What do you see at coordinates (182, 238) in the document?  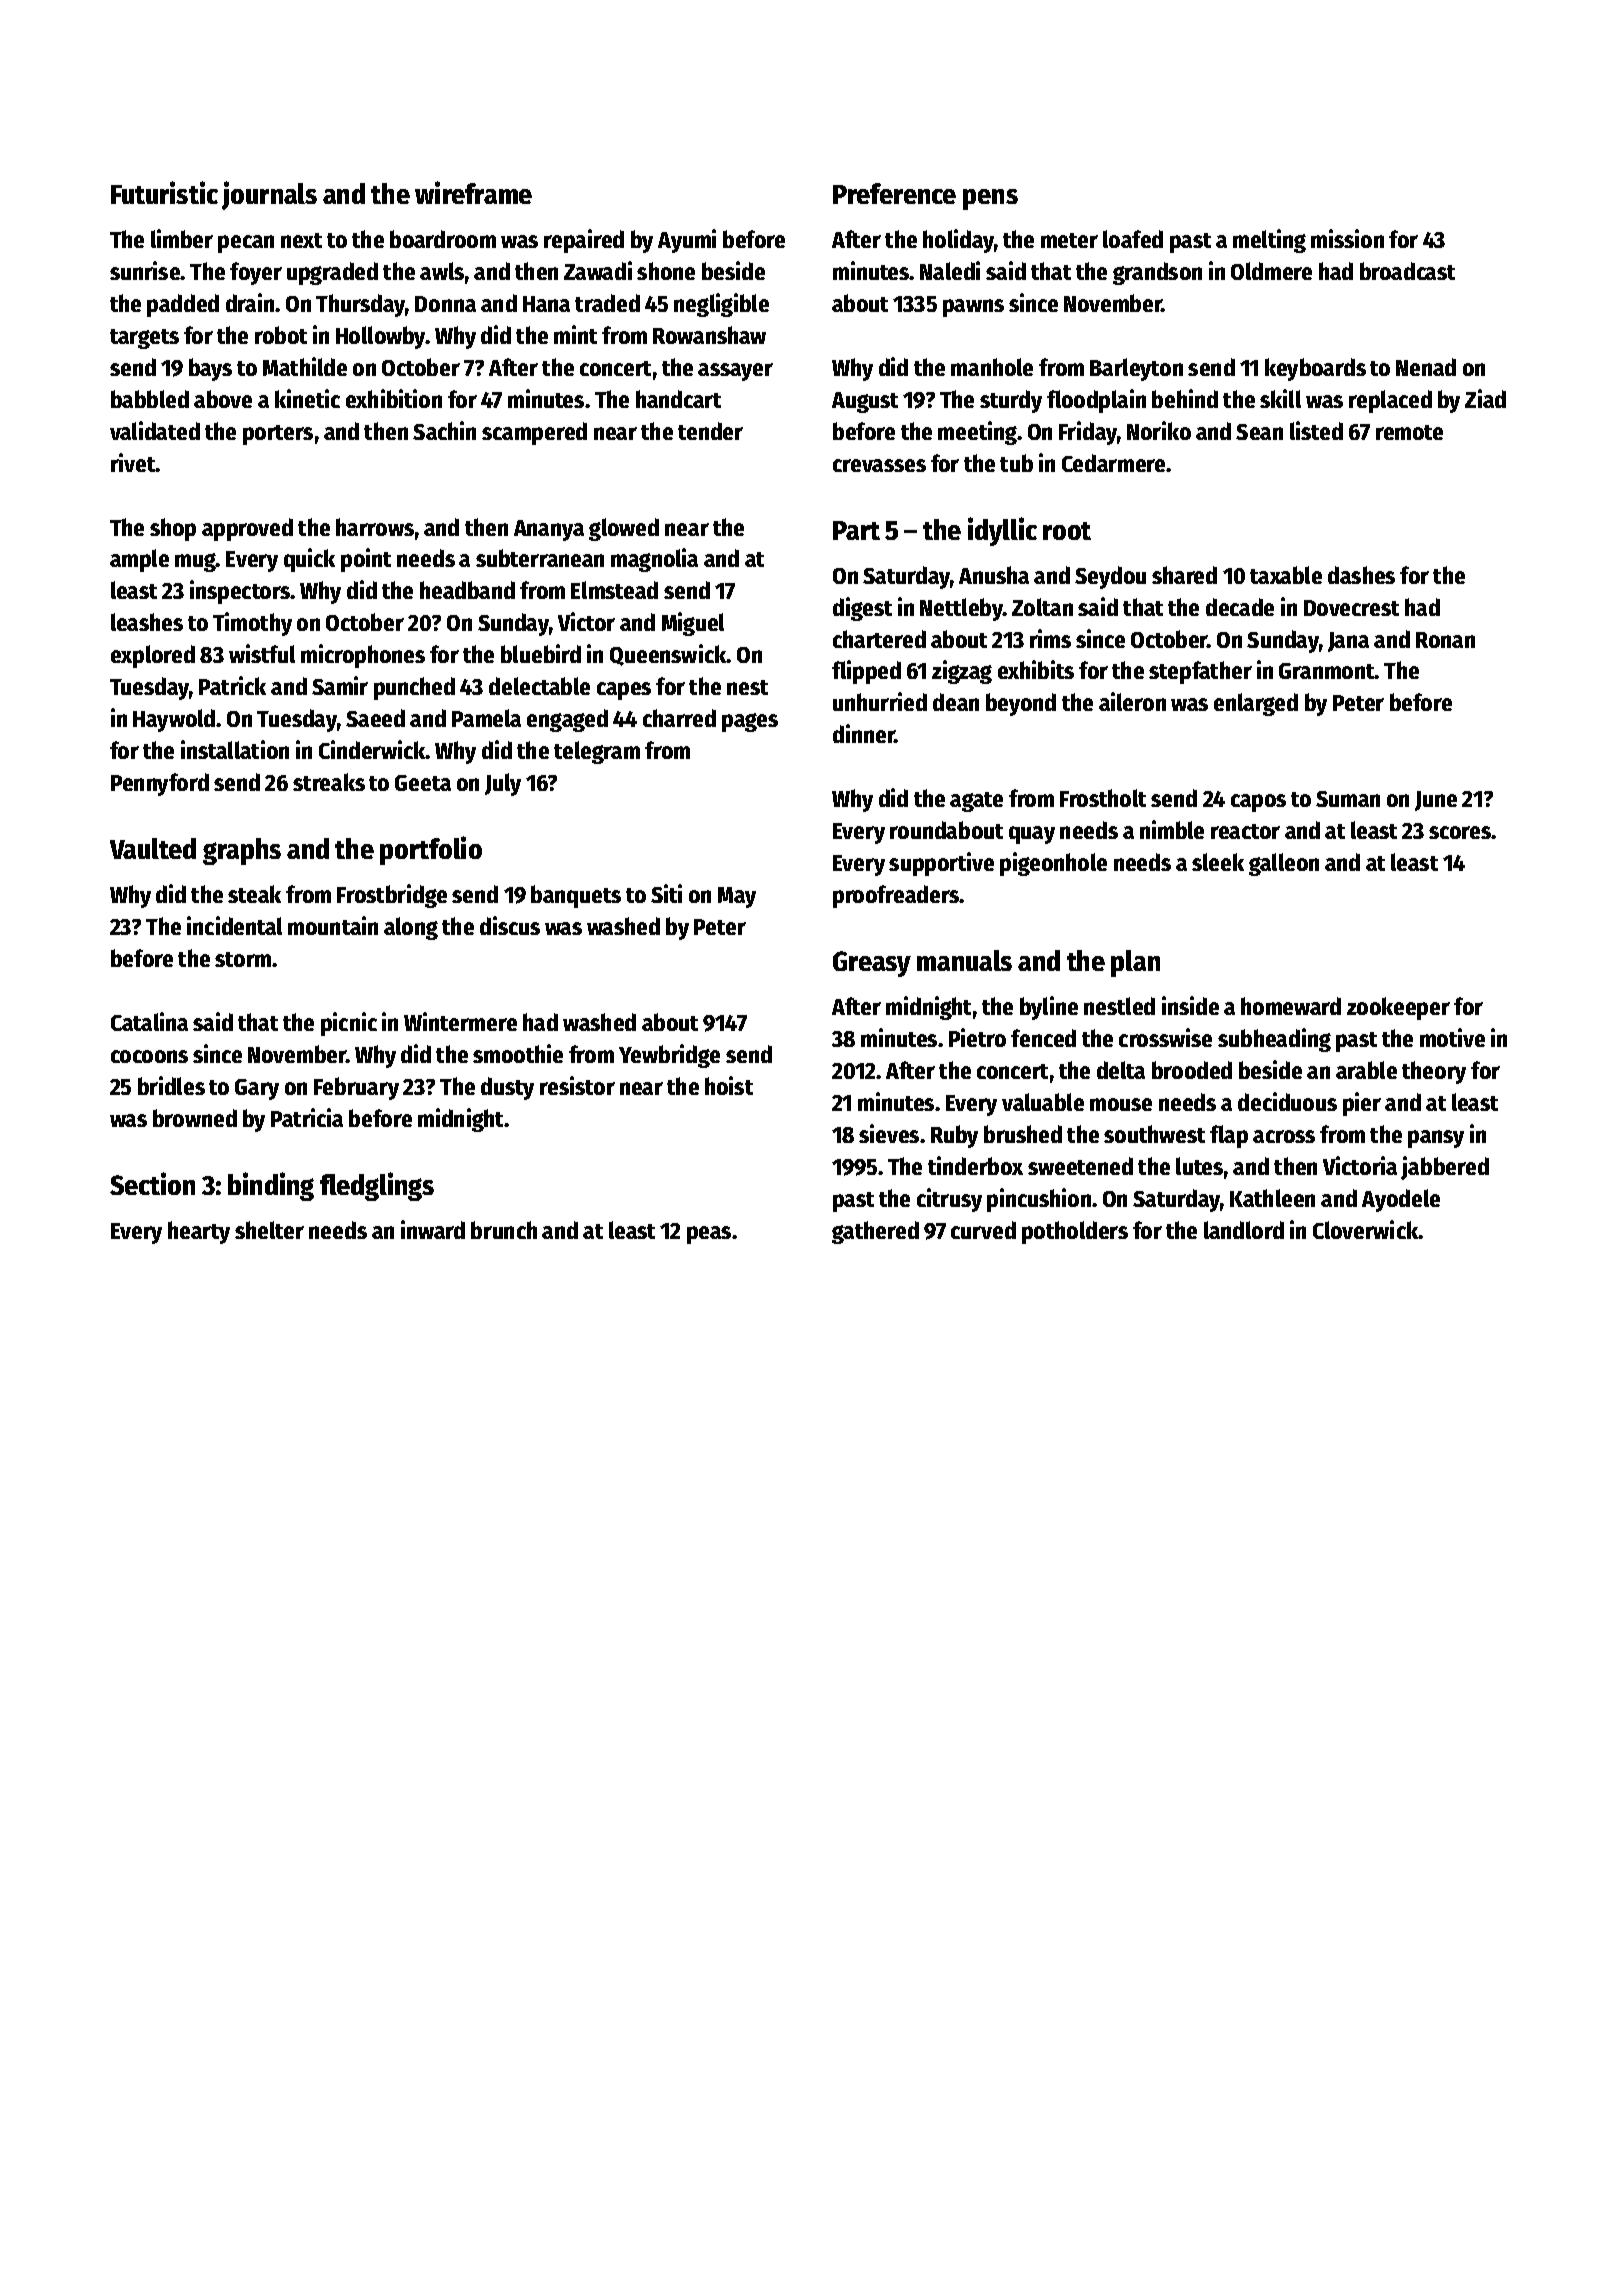 I see `limber` at bounding box center [182, 238].
